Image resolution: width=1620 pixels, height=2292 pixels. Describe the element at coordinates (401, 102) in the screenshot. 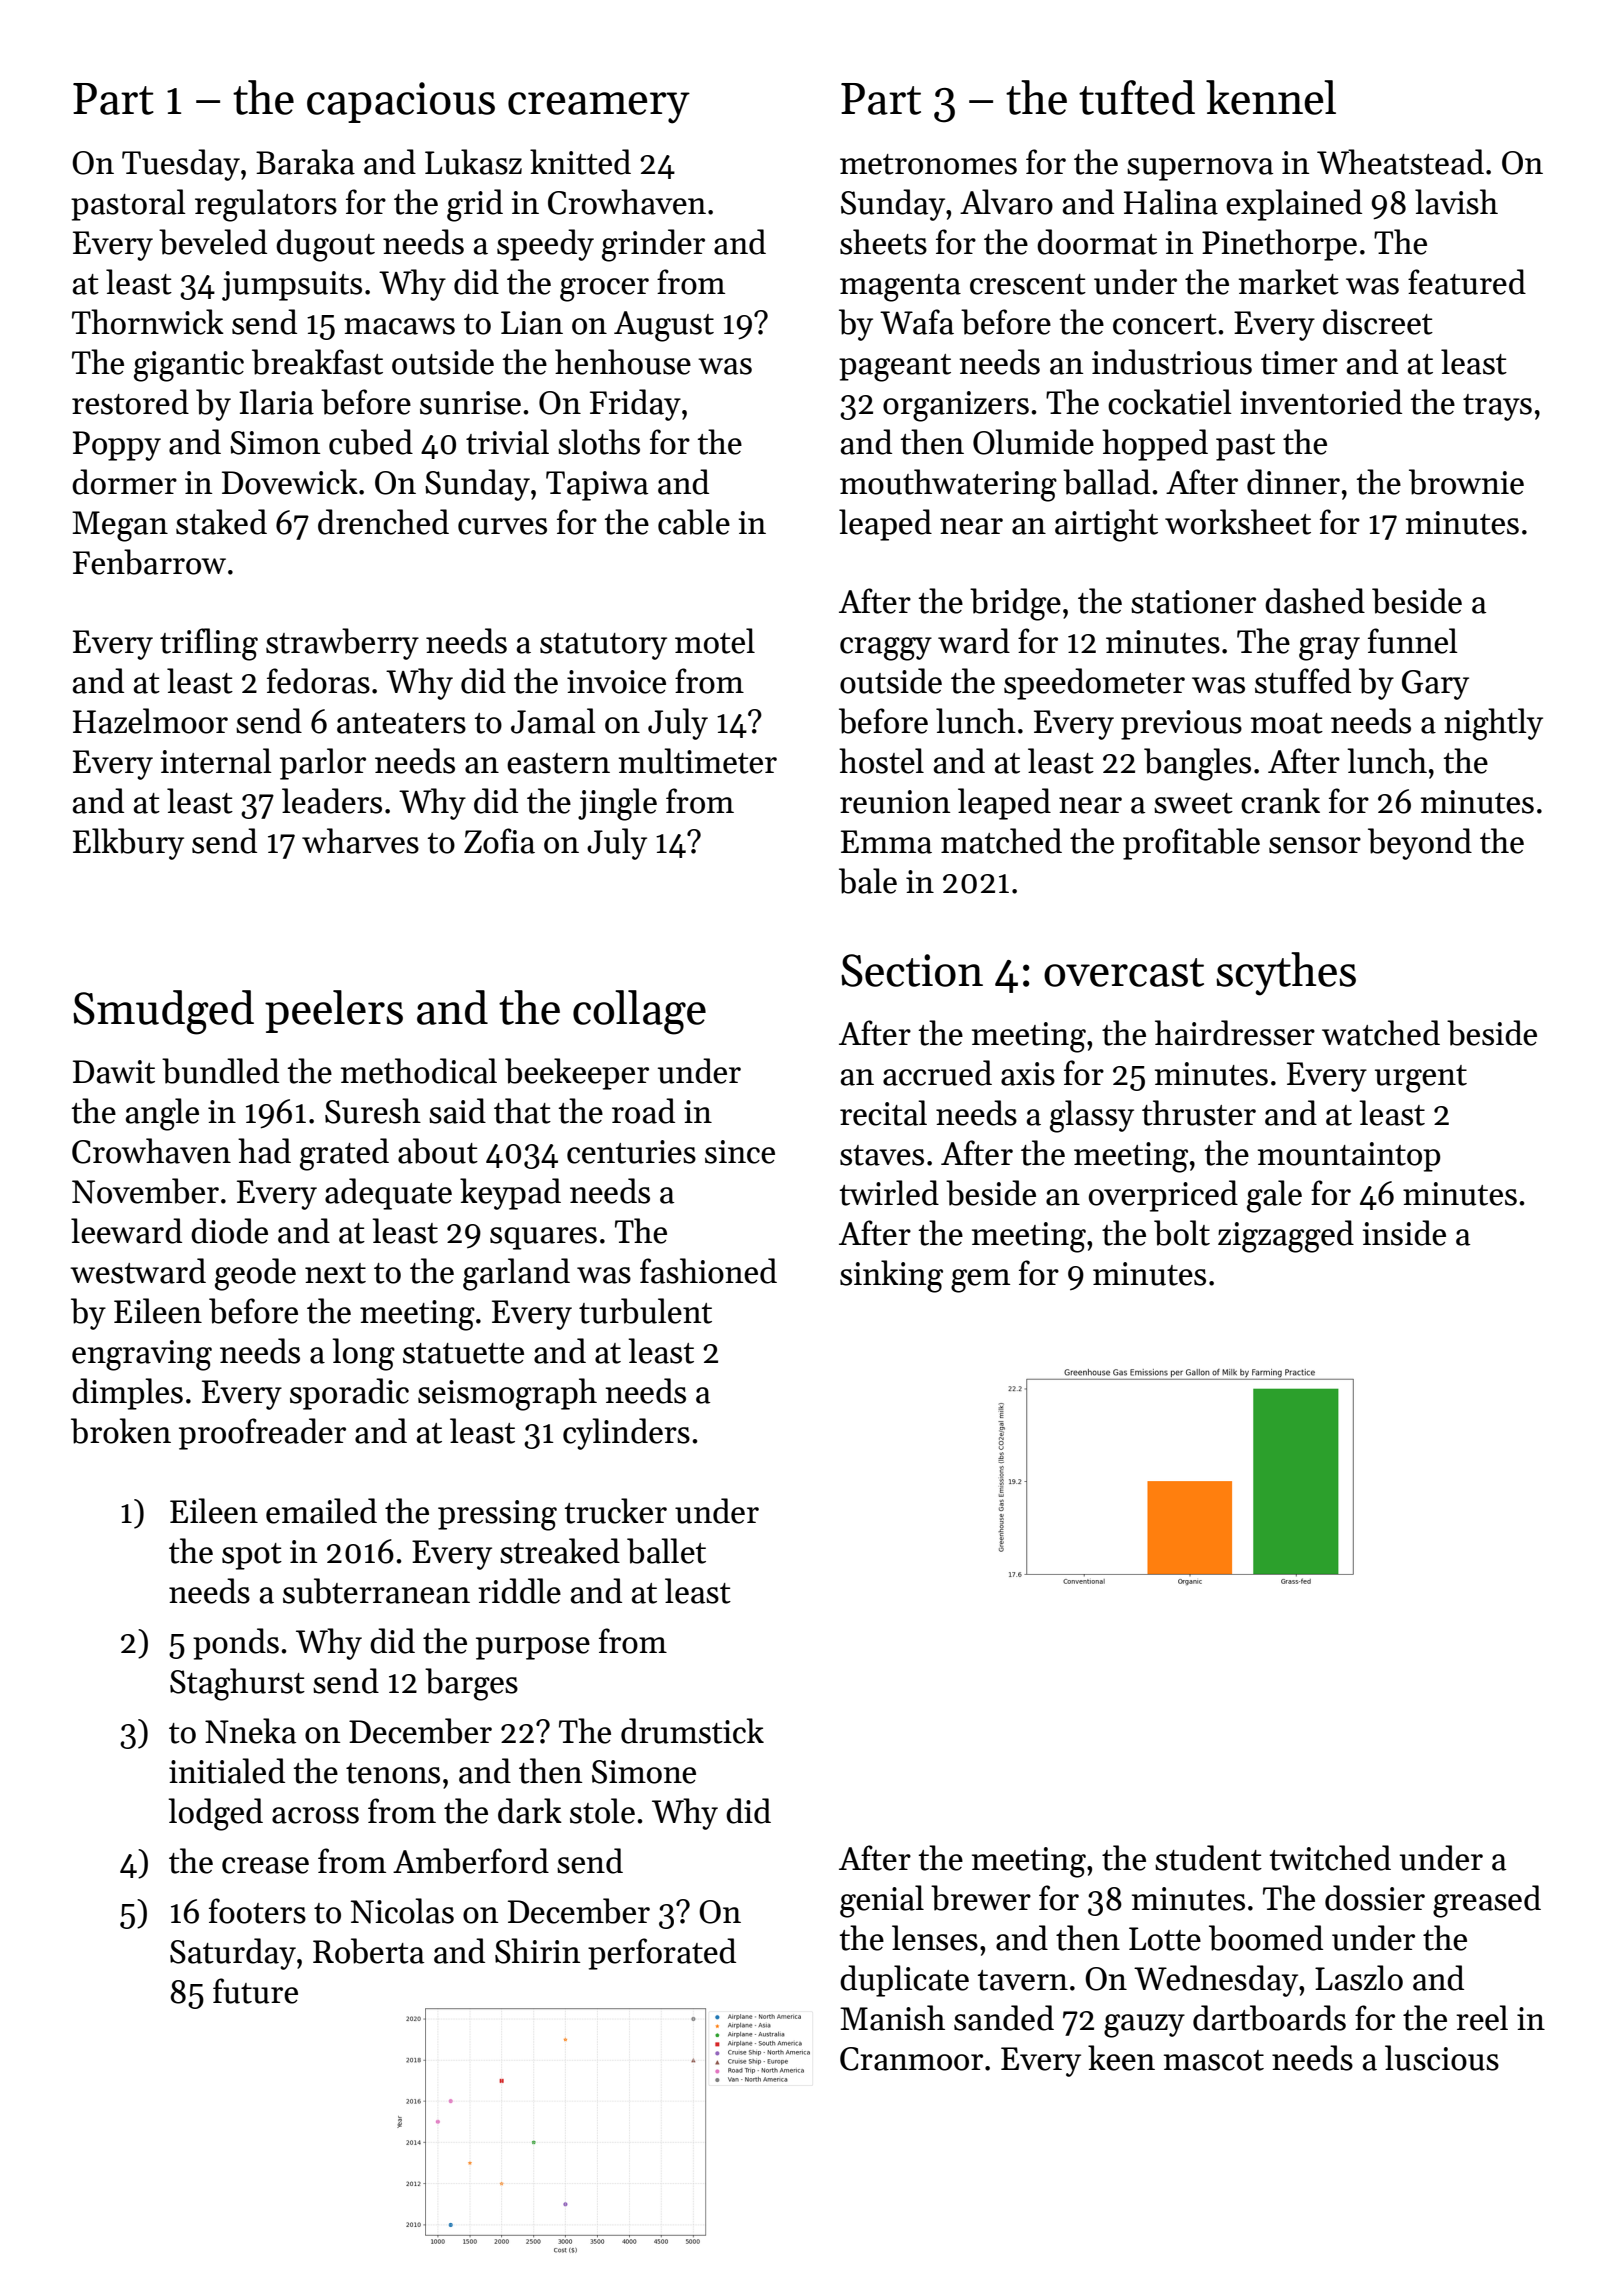

I see `capacious` at that location.
